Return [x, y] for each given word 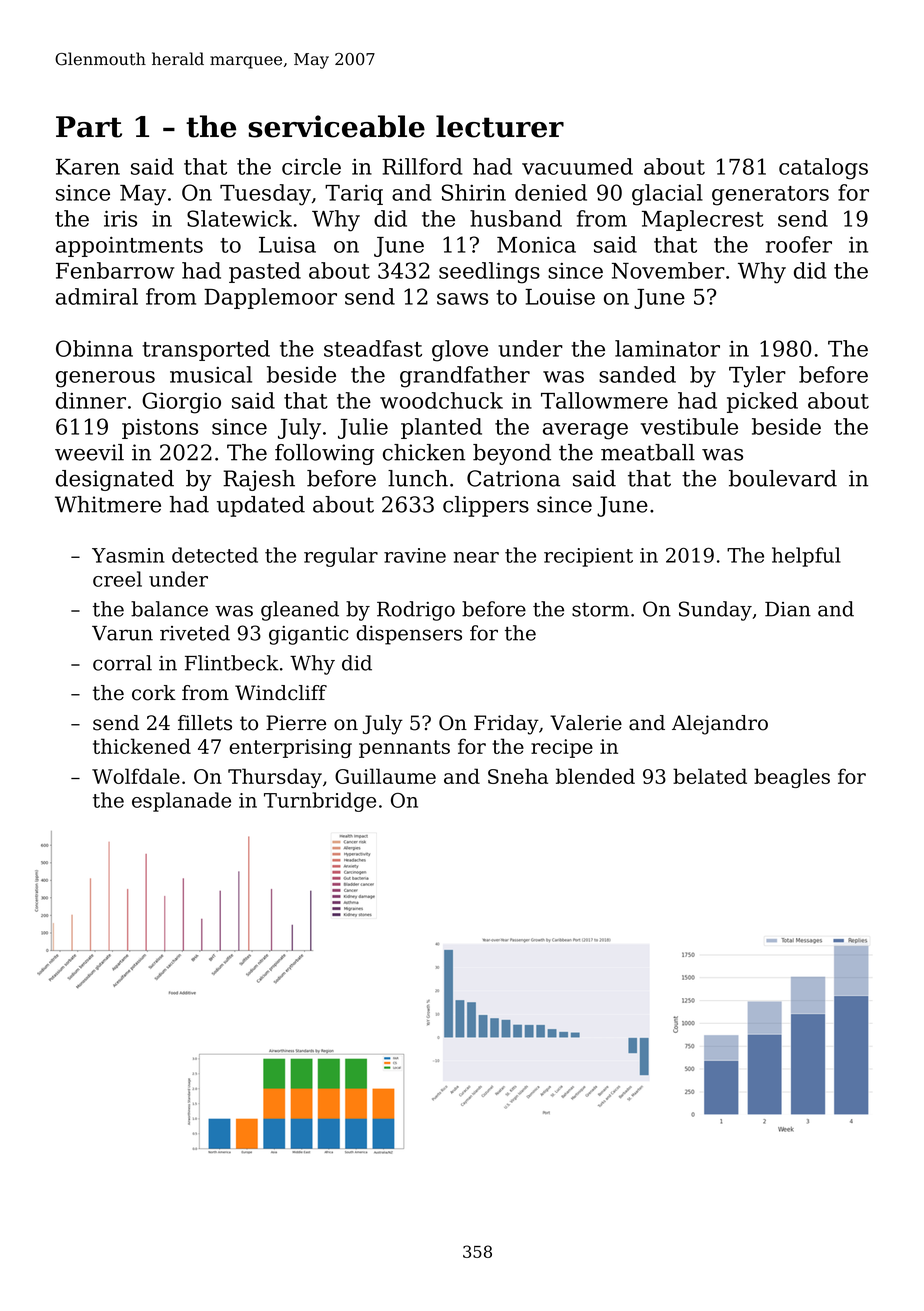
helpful [806, 557]
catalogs [823, 169]
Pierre [296, 723]
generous [105, 379]
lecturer [500, 126]
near [476, 557]
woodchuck [441, 400]
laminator [667, 348]
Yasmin [128, 555]
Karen [88, 167]
